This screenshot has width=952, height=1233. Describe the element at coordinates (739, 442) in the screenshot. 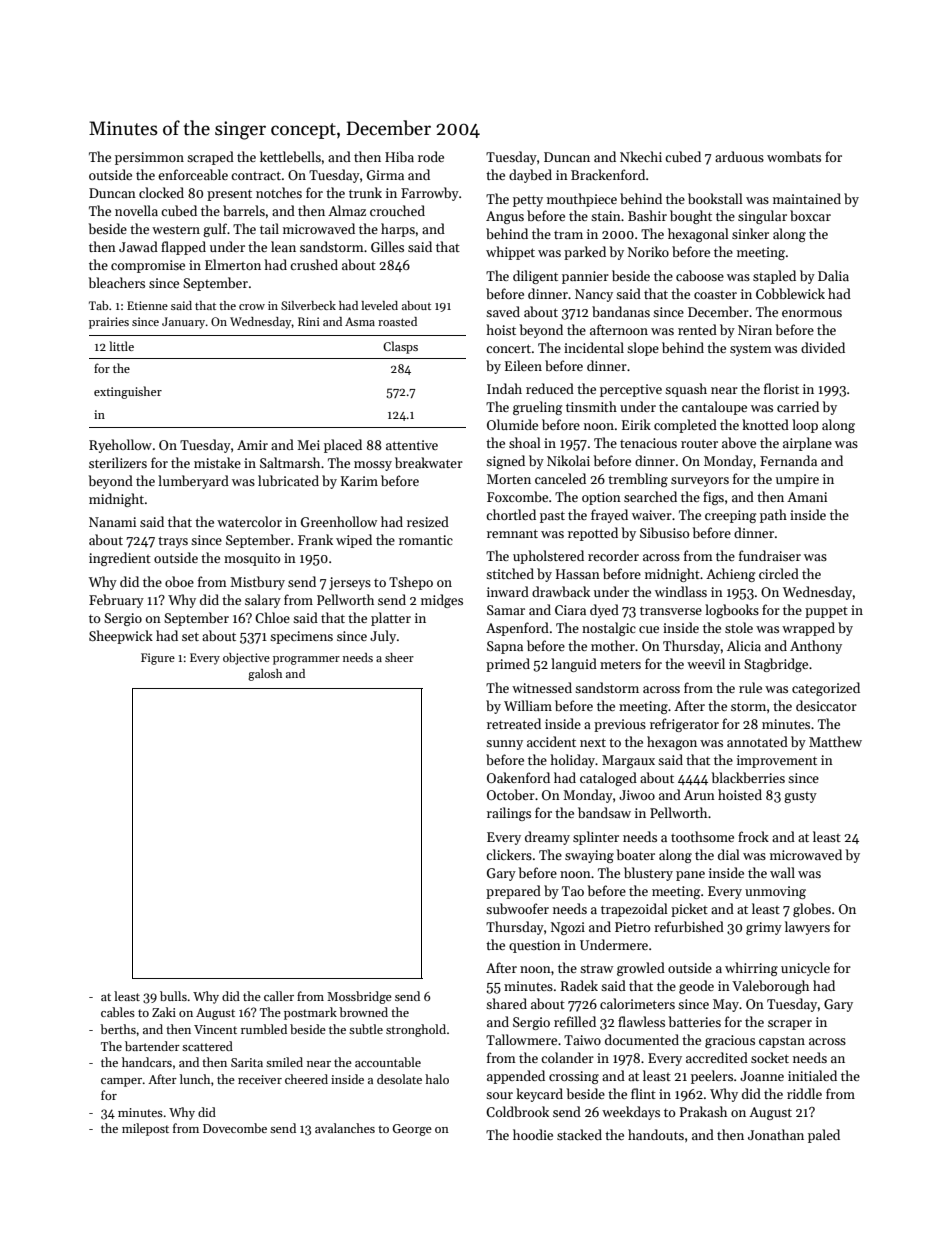

I see `above` at that location.
